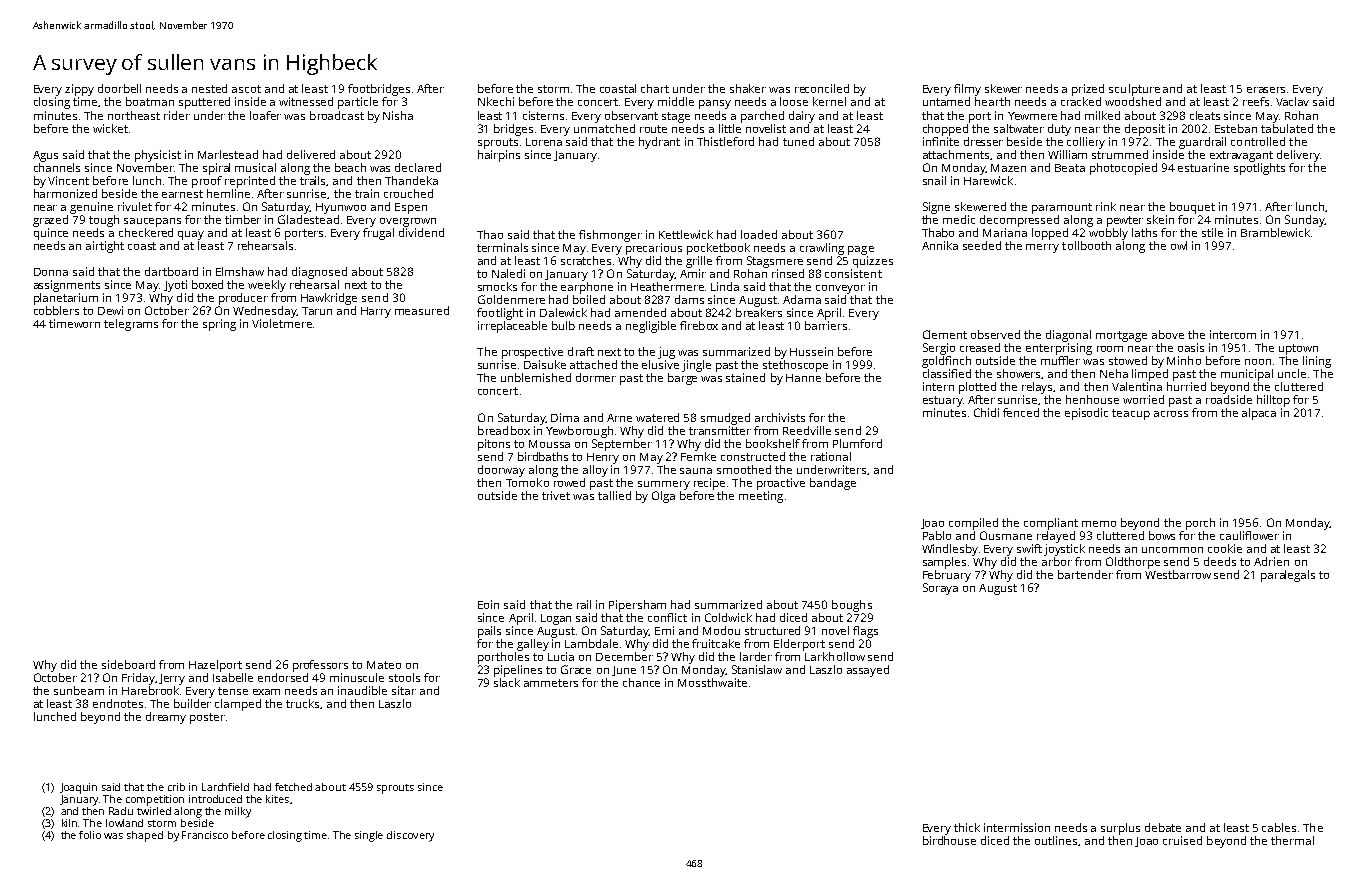 The width and height of the screenshot is (1372, 887). What do you see at coordinates (1168, 334) in the screenshot?
I see `above` at bounding box center [1168, 334].
